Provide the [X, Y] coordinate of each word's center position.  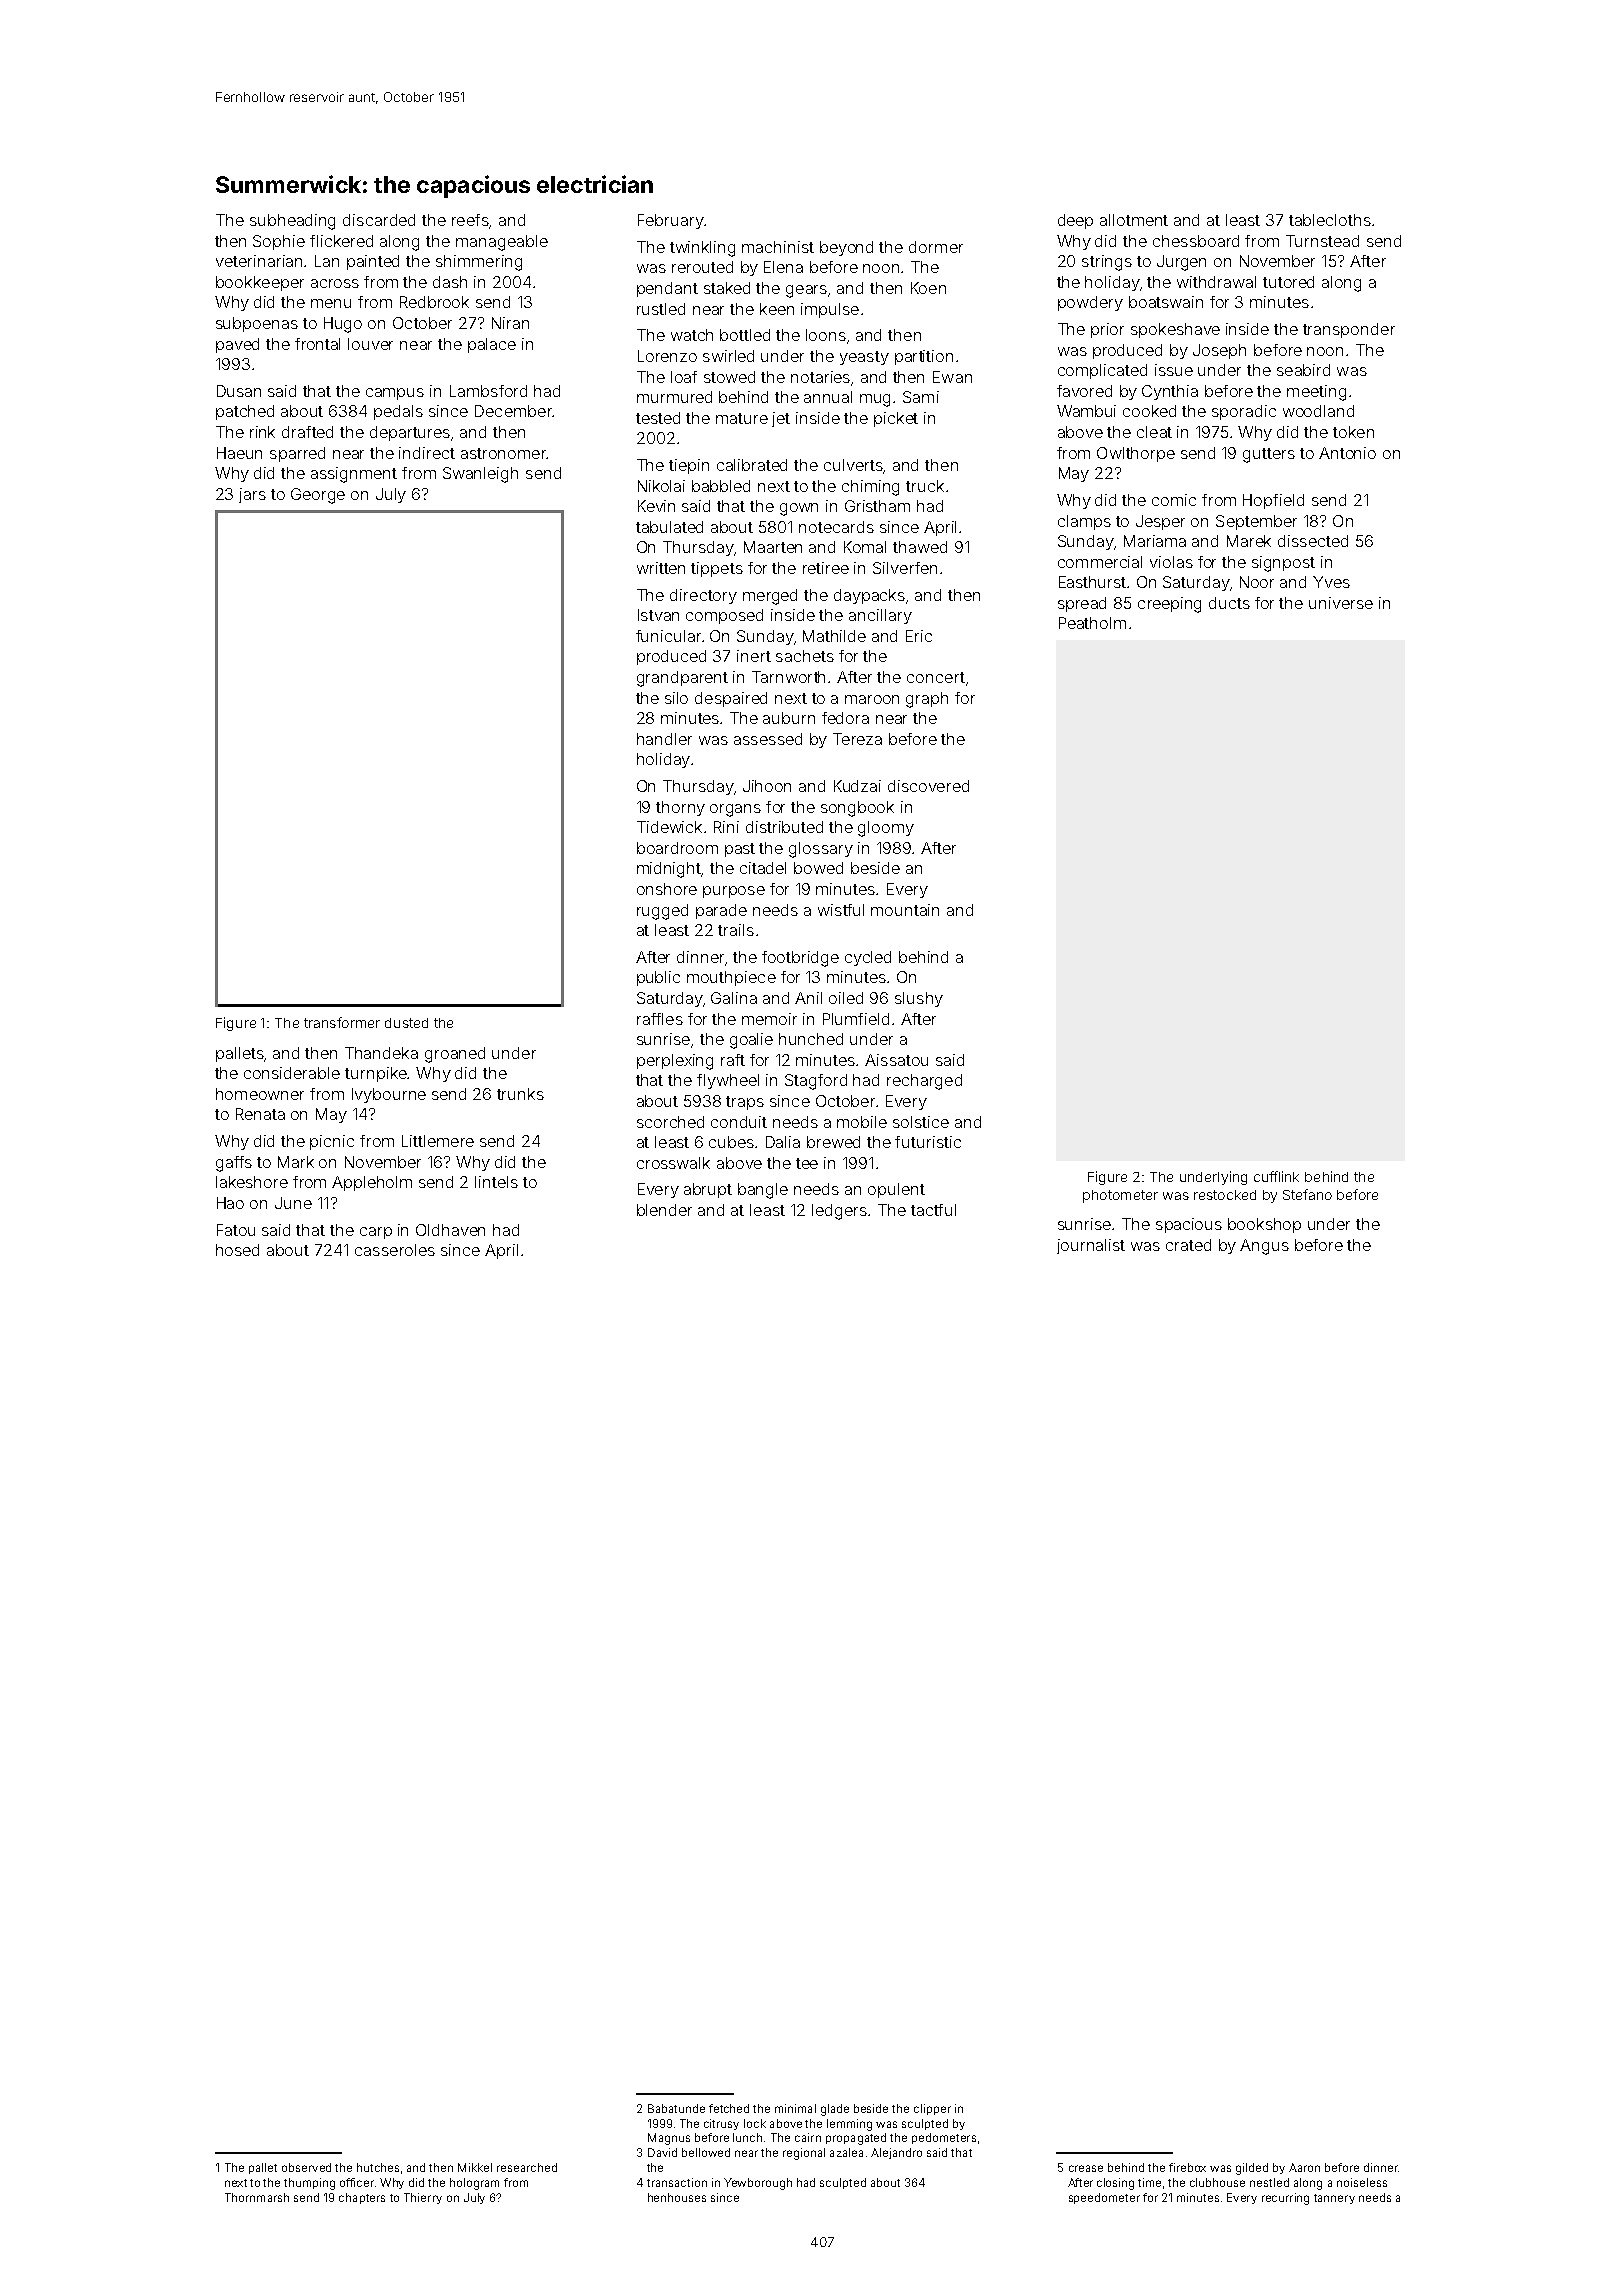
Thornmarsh [257, 2197]
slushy [919, 999]
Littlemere [438, 1141]
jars [252, 495]
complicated [1102, 371]
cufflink [1276, 1176]
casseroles [395, 1250]
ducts [1229, 603]
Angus [1264, 1247]
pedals [398, 412]
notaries [821, 378]
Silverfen [905, 568]
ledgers [839, 1212]
